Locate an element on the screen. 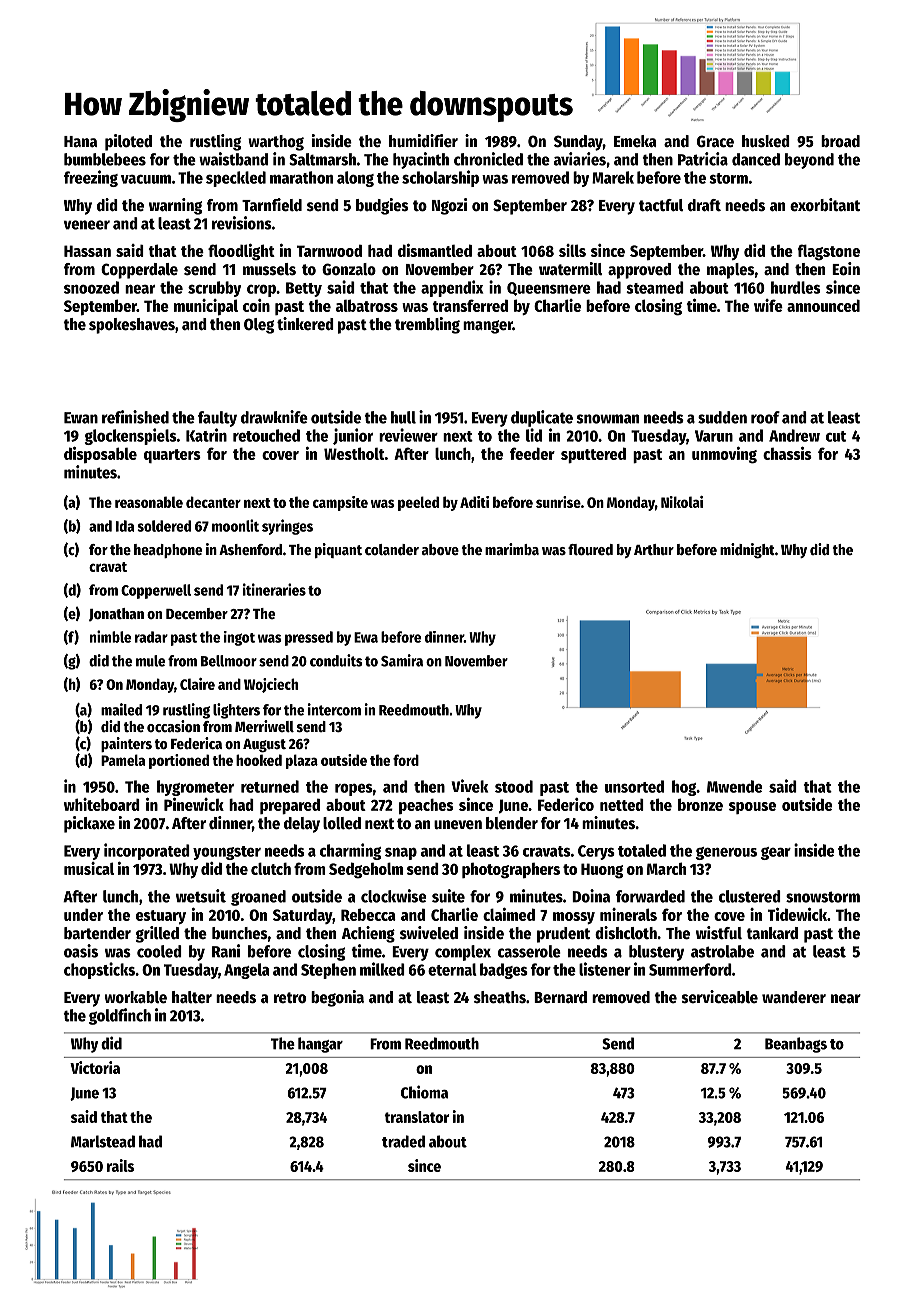  occasion is located at coordinates (173, 726).
